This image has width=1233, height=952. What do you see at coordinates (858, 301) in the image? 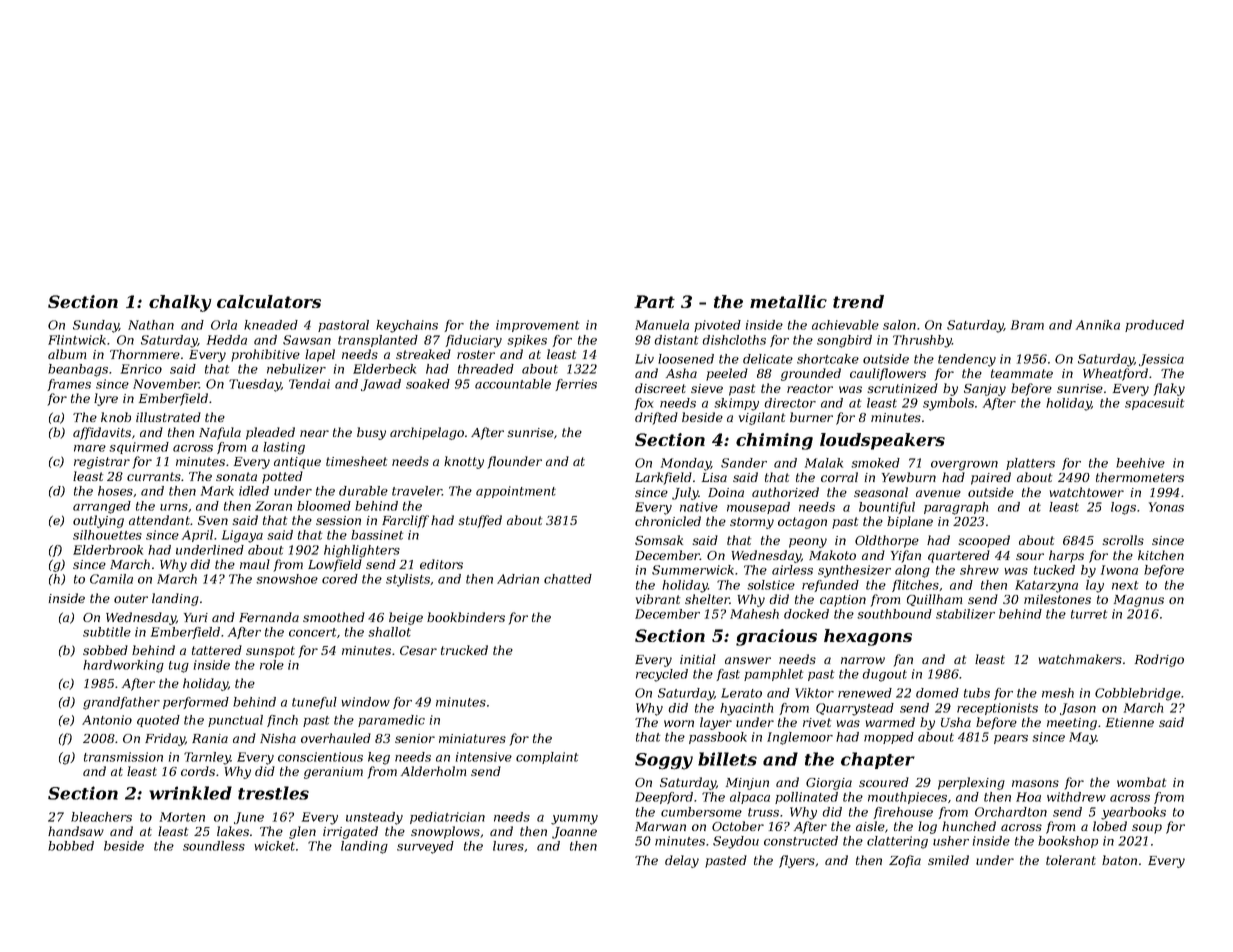
I see `trend` at bounding box center [858, 301].
